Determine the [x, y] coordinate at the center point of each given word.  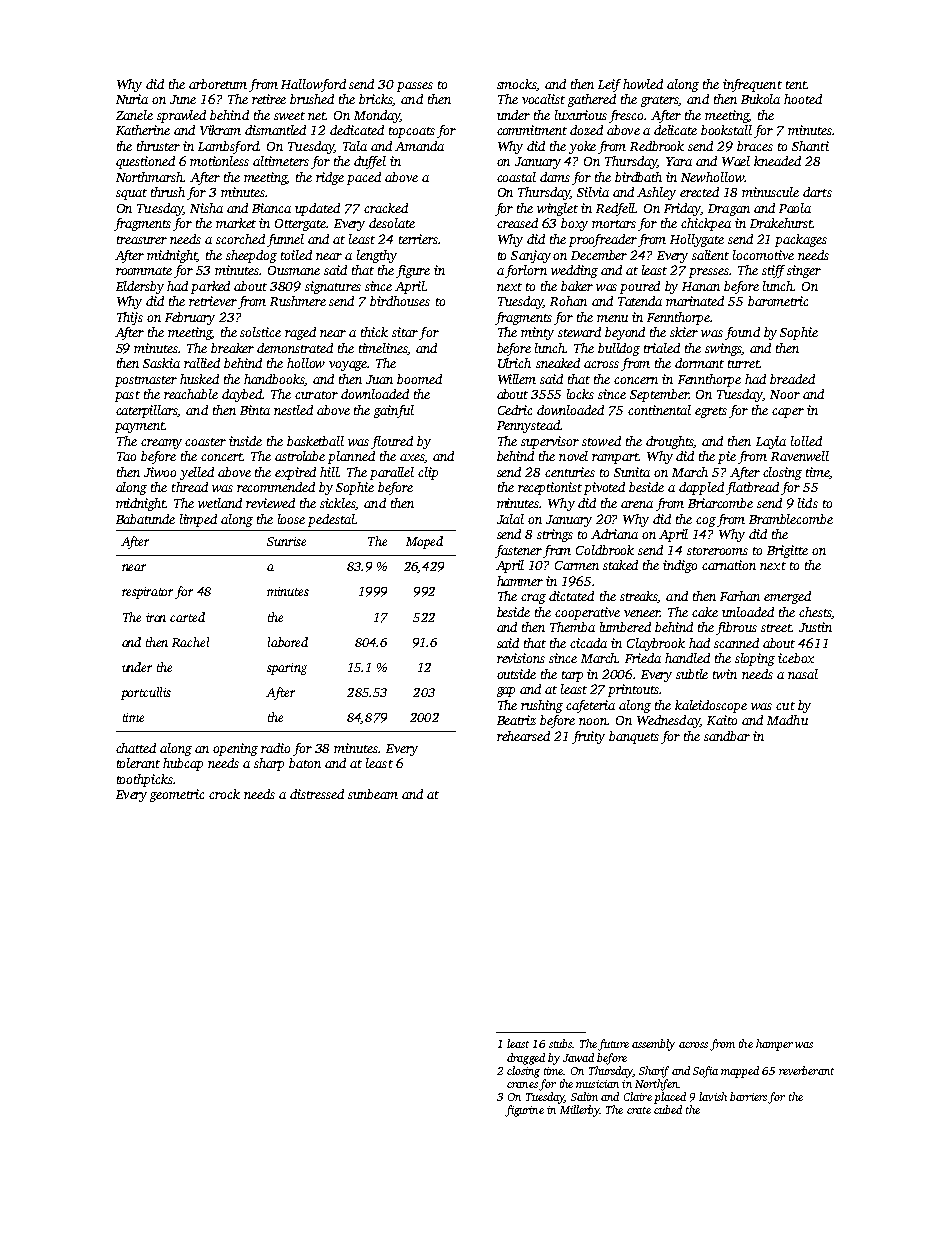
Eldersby [140, 287]
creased [517, 223]
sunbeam [373, 794]
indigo [680, 566]
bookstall [726, 130]
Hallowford [313, 85]
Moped [424, 542]
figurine [524, 1111]
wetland [220, 503]
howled [643, 84]
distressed [317, 794]
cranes [522, 1085]
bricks [376, 100]
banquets [634, 737]
